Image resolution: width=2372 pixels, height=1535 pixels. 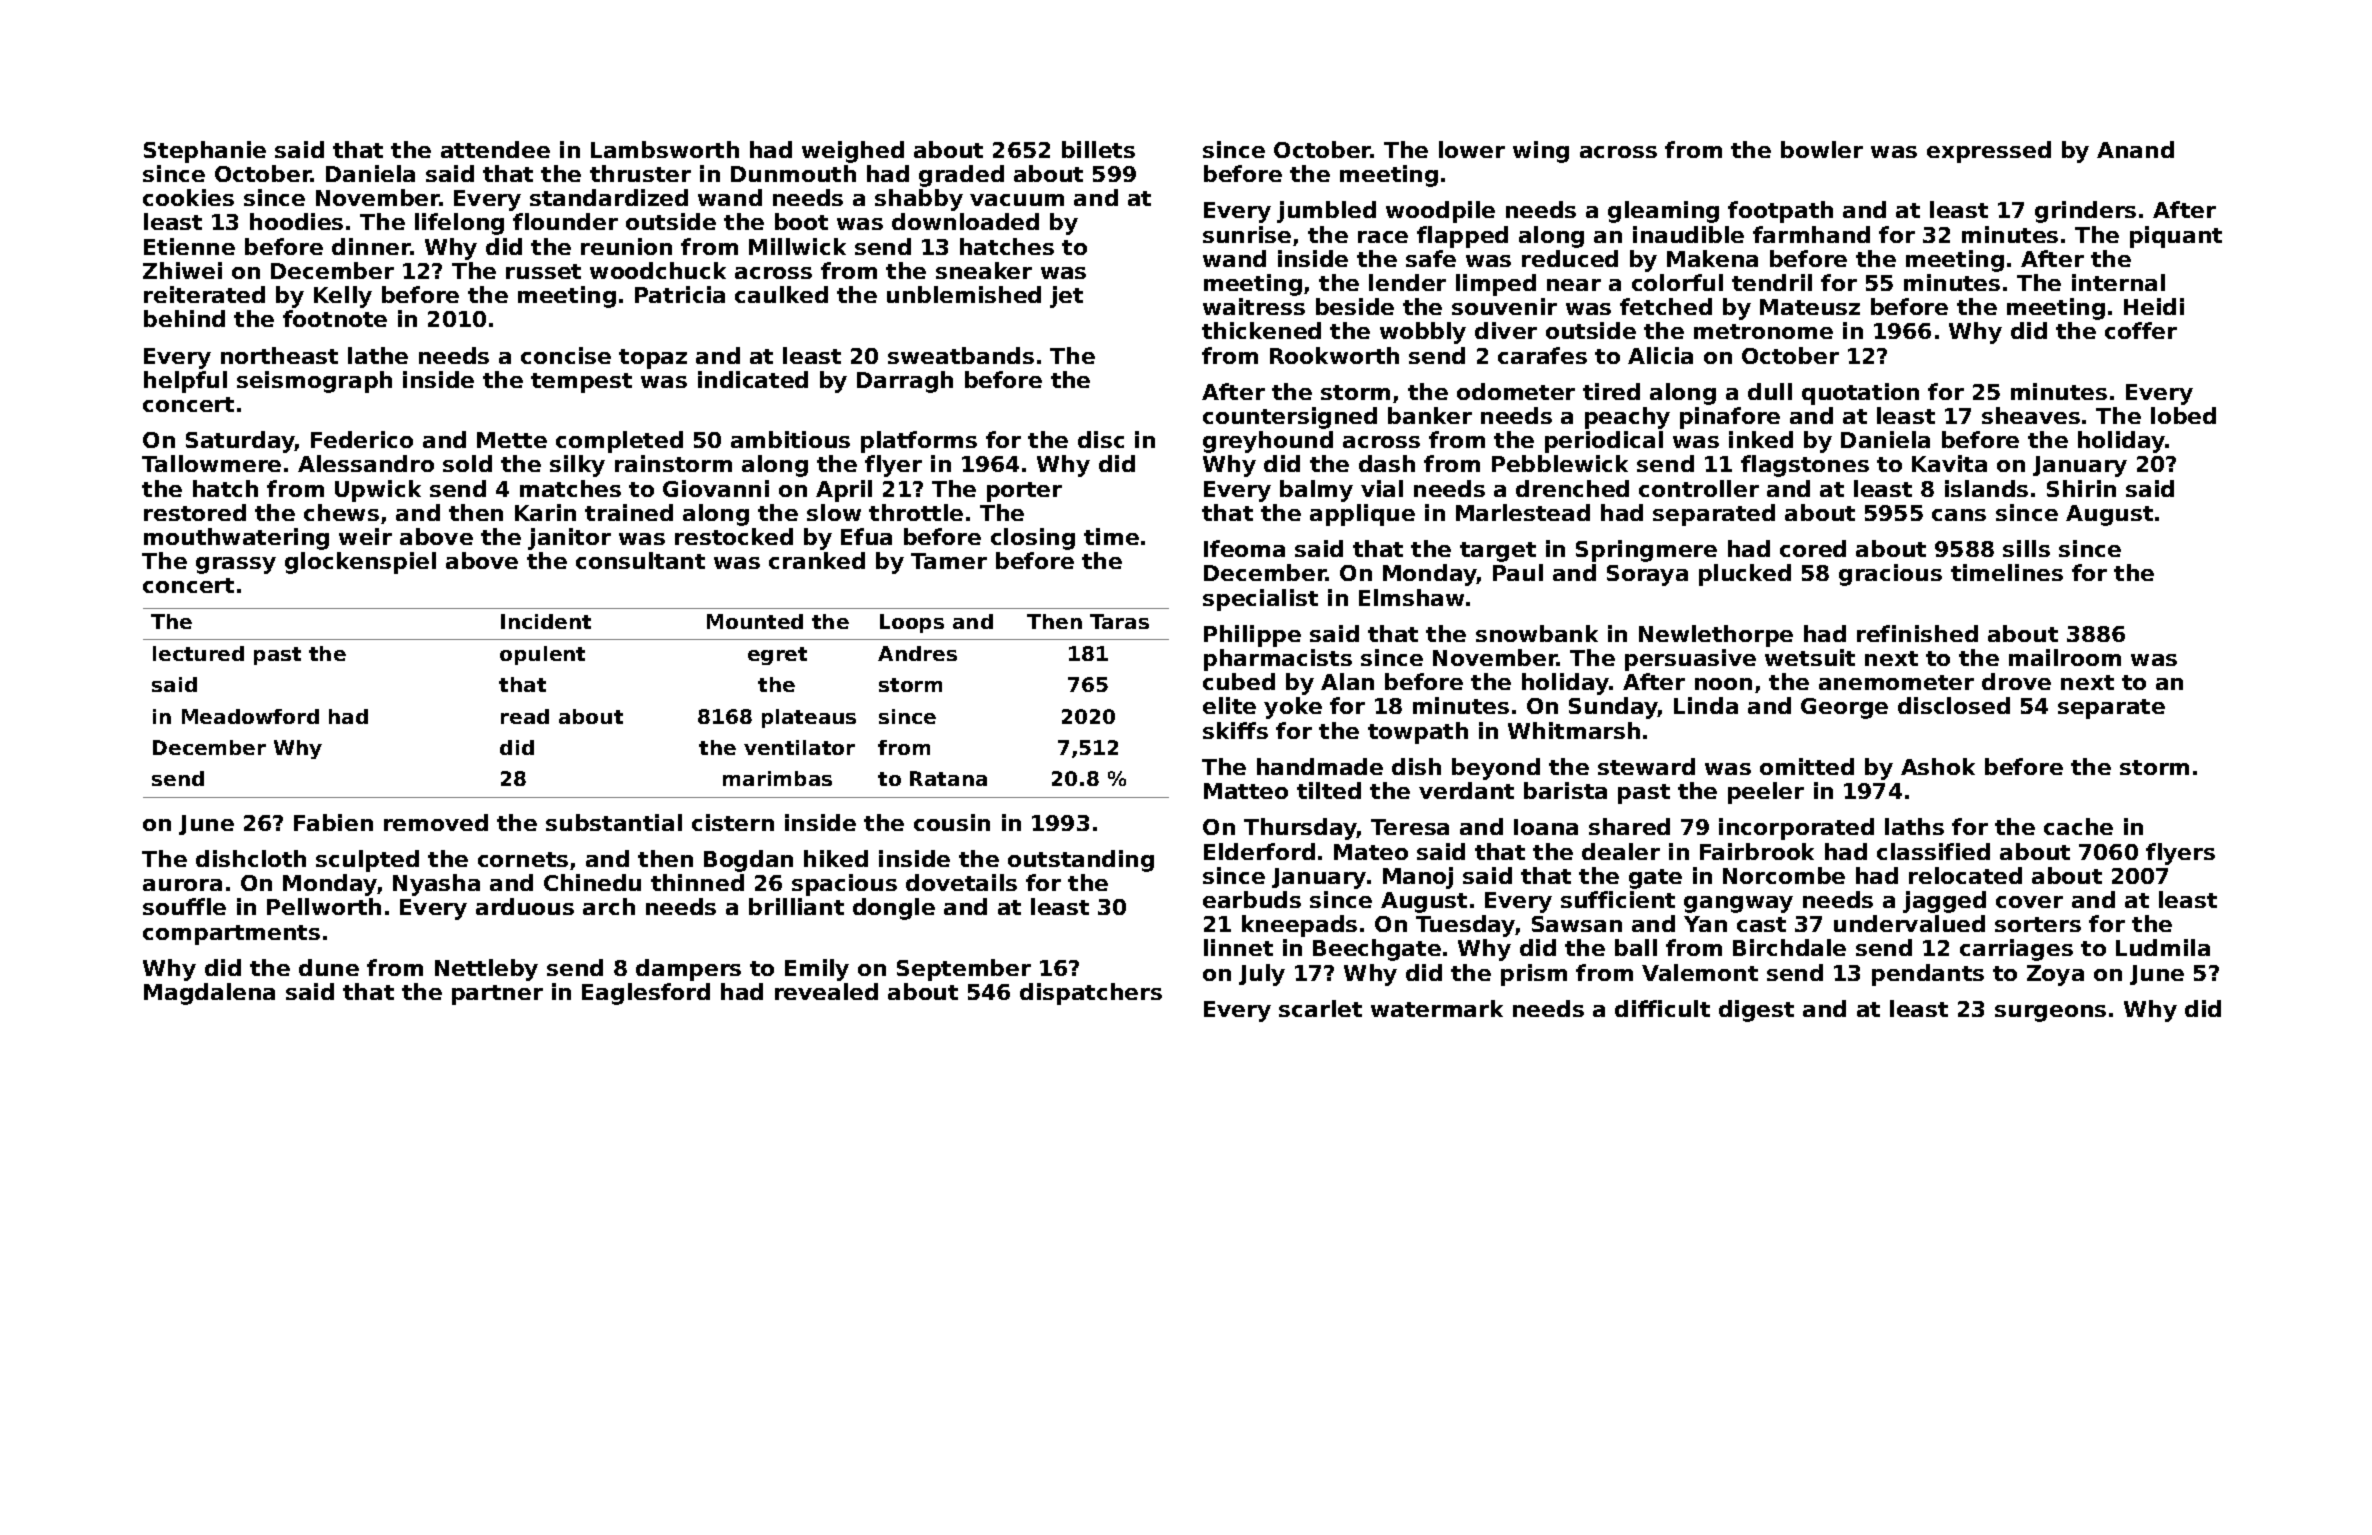 I want to click on Teresa, so click(x=1410, y=827).
